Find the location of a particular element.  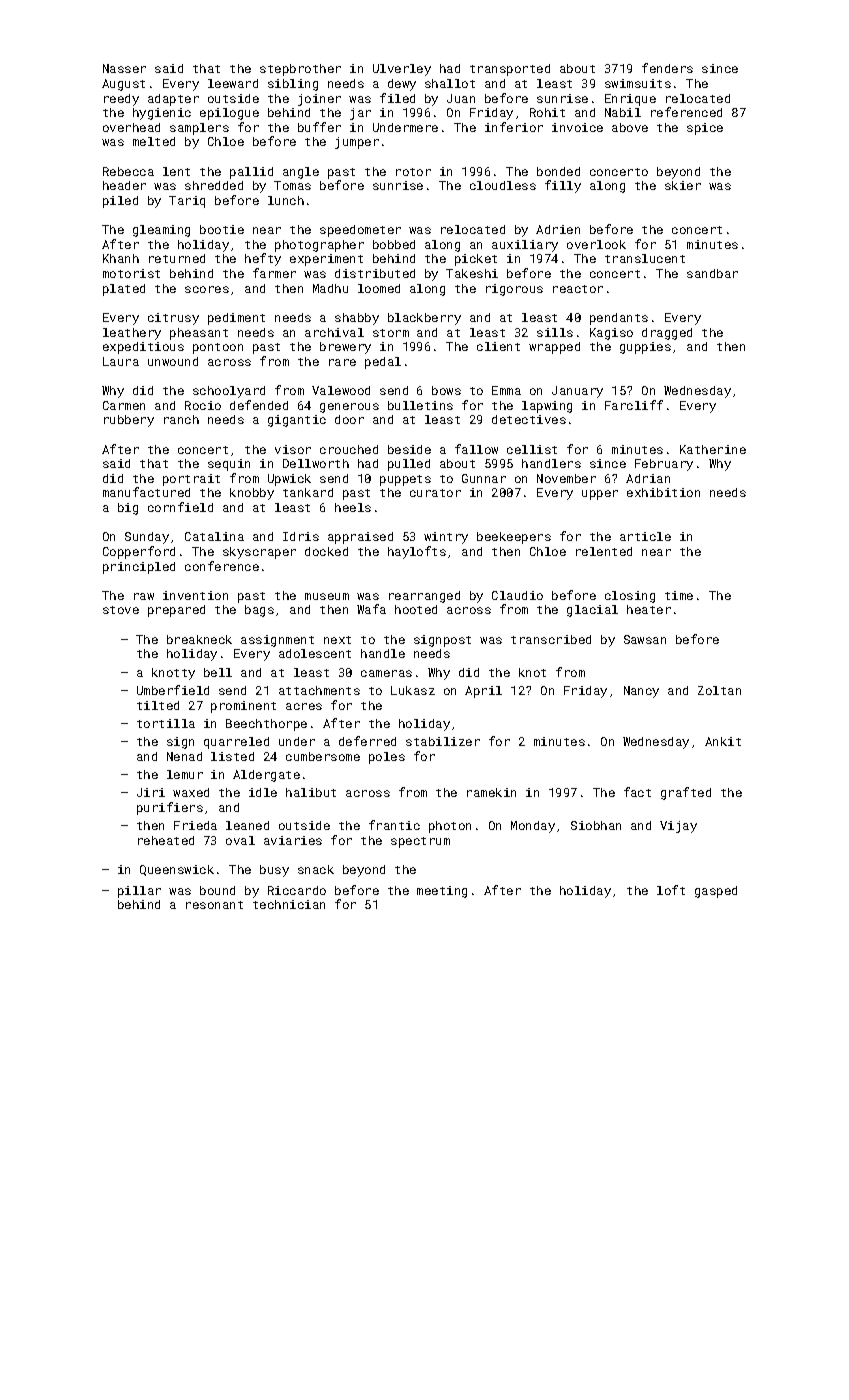

Takeshi is located at coordinates (472, 273).
